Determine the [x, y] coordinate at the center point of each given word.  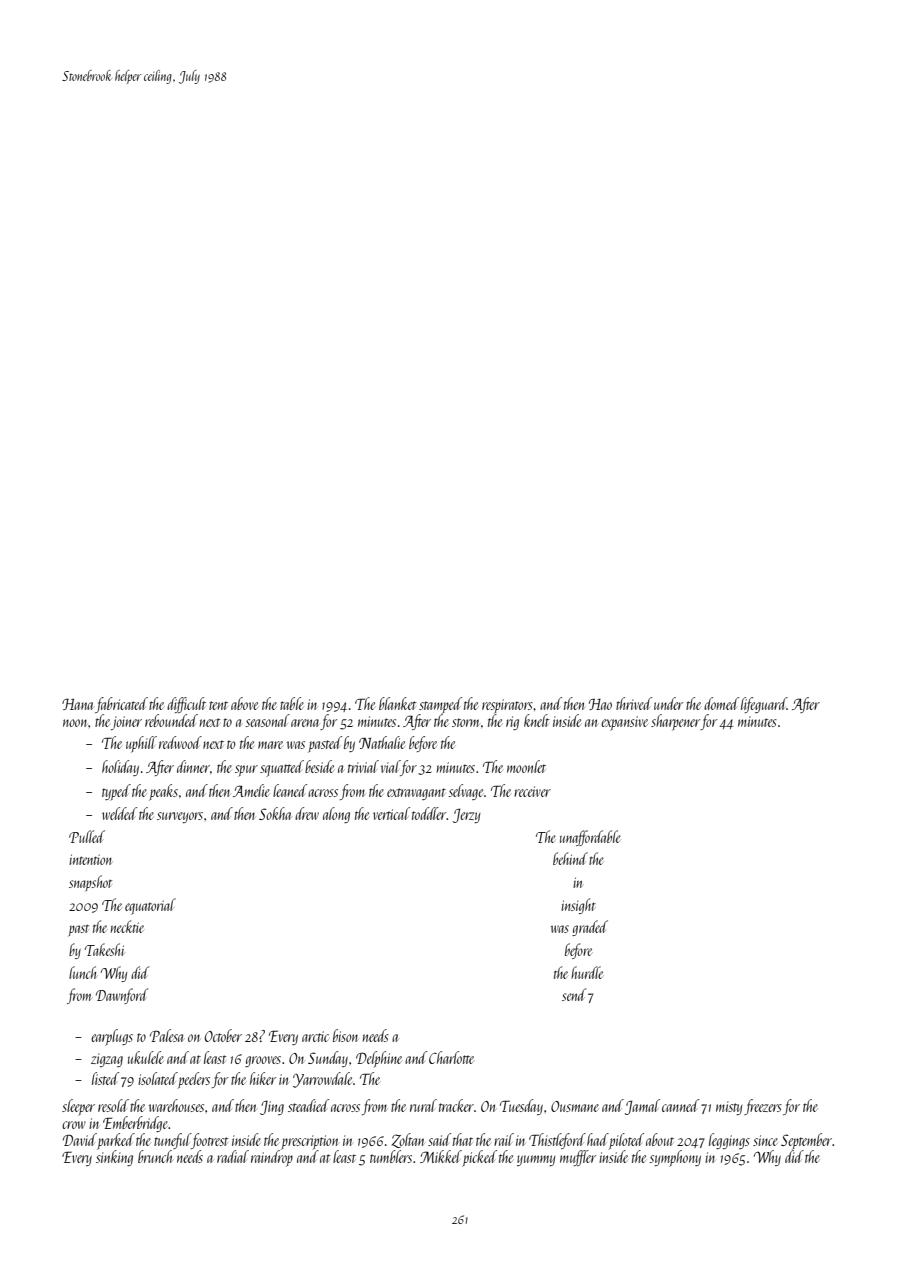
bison [345, 1035]
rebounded [171, 720]
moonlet [526, 766]
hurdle [587, 972]
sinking [114, 1158]
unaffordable [590, 838]
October [223, 1035]
